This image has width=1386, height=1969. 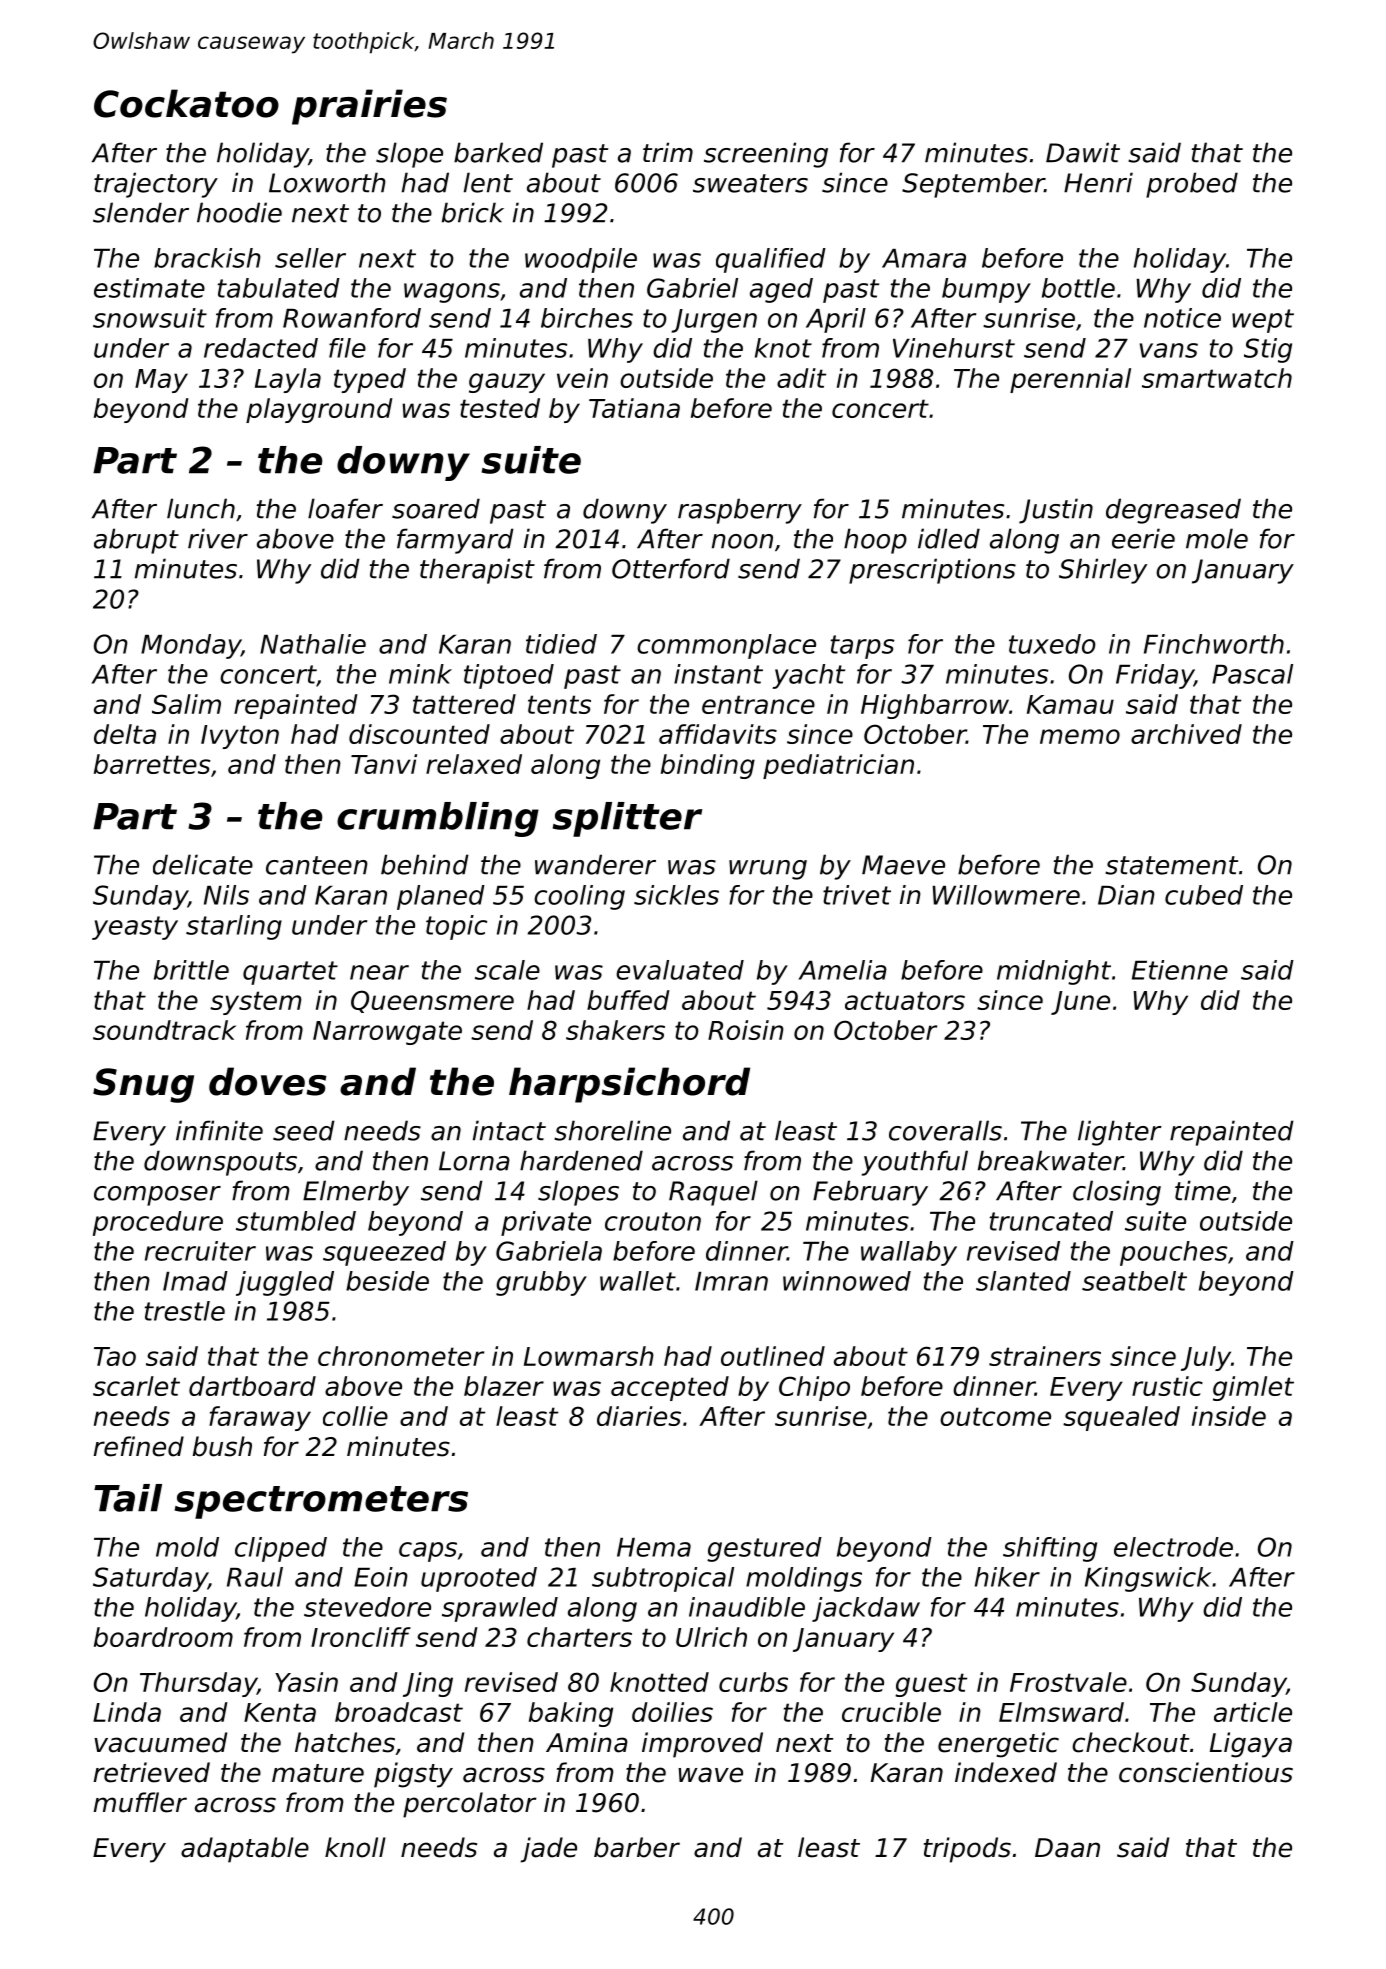 I want to click on diaries, so click(x=639, y=1416).
